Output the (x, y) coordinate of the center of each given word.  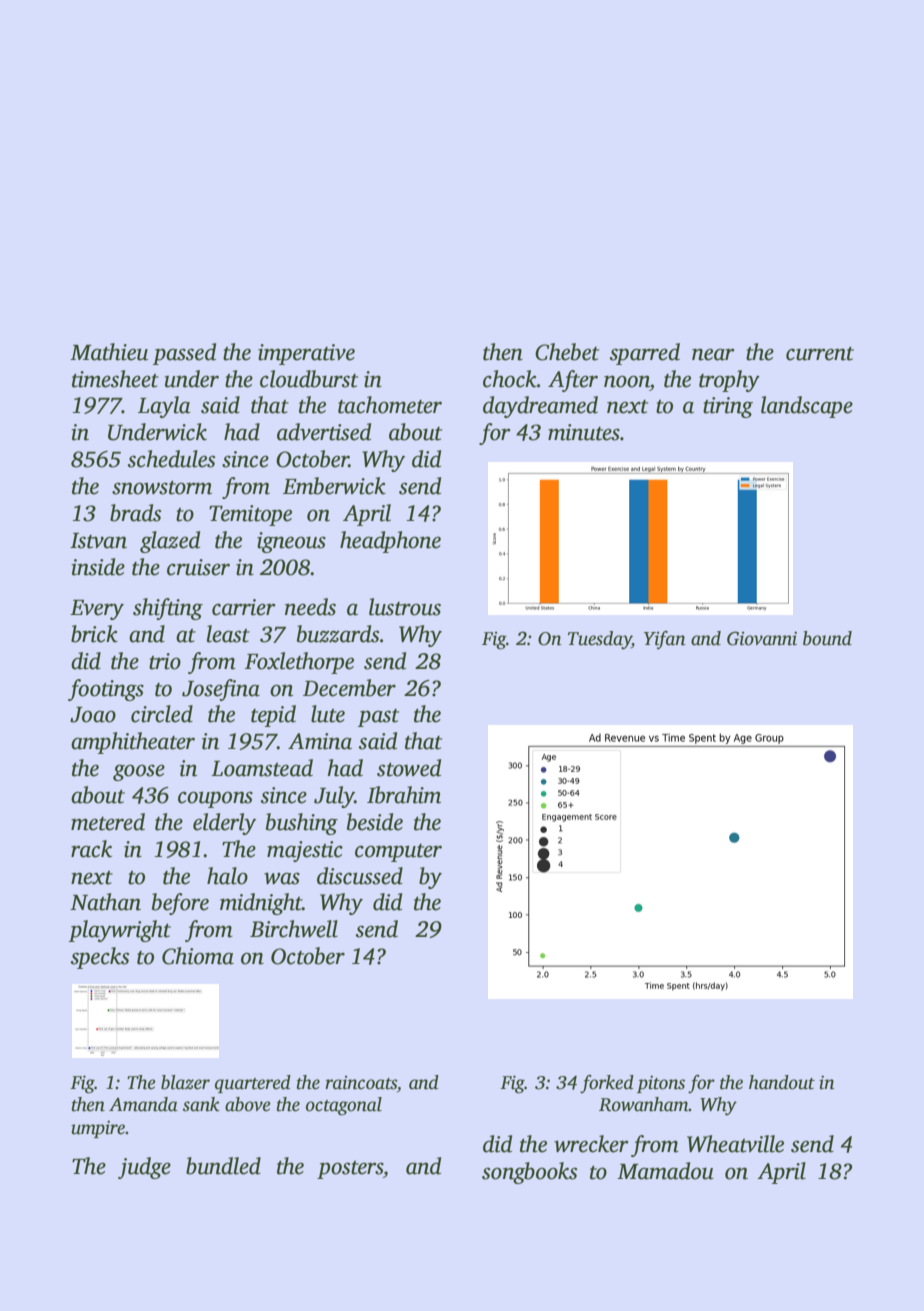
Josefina (221, 690)
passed (184, 354)
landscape (807, 407)
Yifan (665, 640)
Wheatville (735, 1144)
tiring (728, 407)
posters (350, 1170)
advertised (324, 432)
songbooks (529, 1173)
